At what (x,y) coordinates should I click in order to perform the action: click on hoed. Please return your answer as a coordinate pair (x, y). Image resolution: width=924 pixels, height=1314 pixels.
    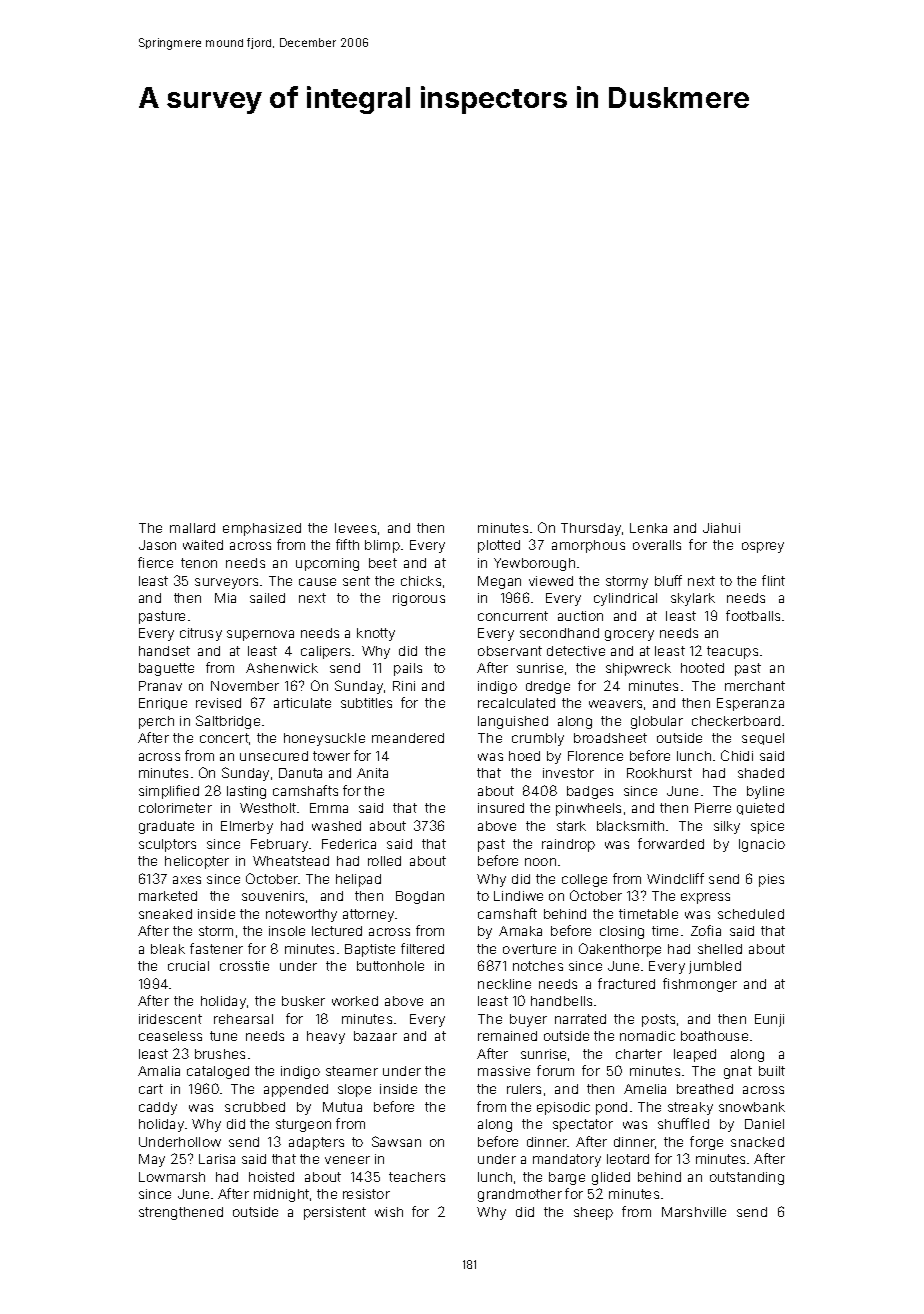
    Looking at the image, I should click on (524, 756).
